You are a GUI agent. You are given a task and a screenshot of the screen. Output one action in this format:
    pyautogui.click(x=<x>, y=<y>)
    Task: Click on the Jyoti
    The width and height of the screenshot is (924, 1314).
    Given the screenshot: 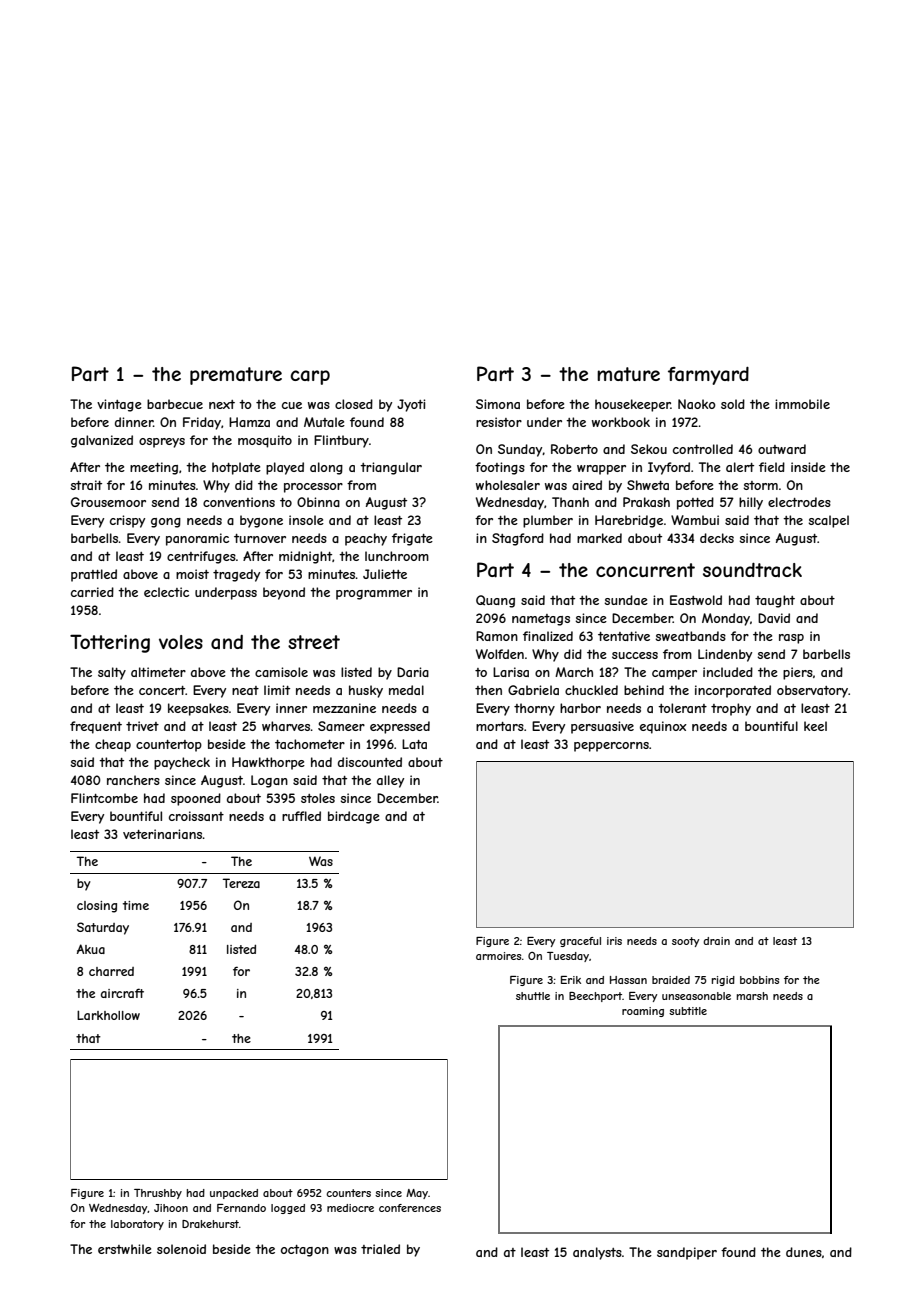 What is the action you would take?
    pyautogui.click(x=411, y=405)
